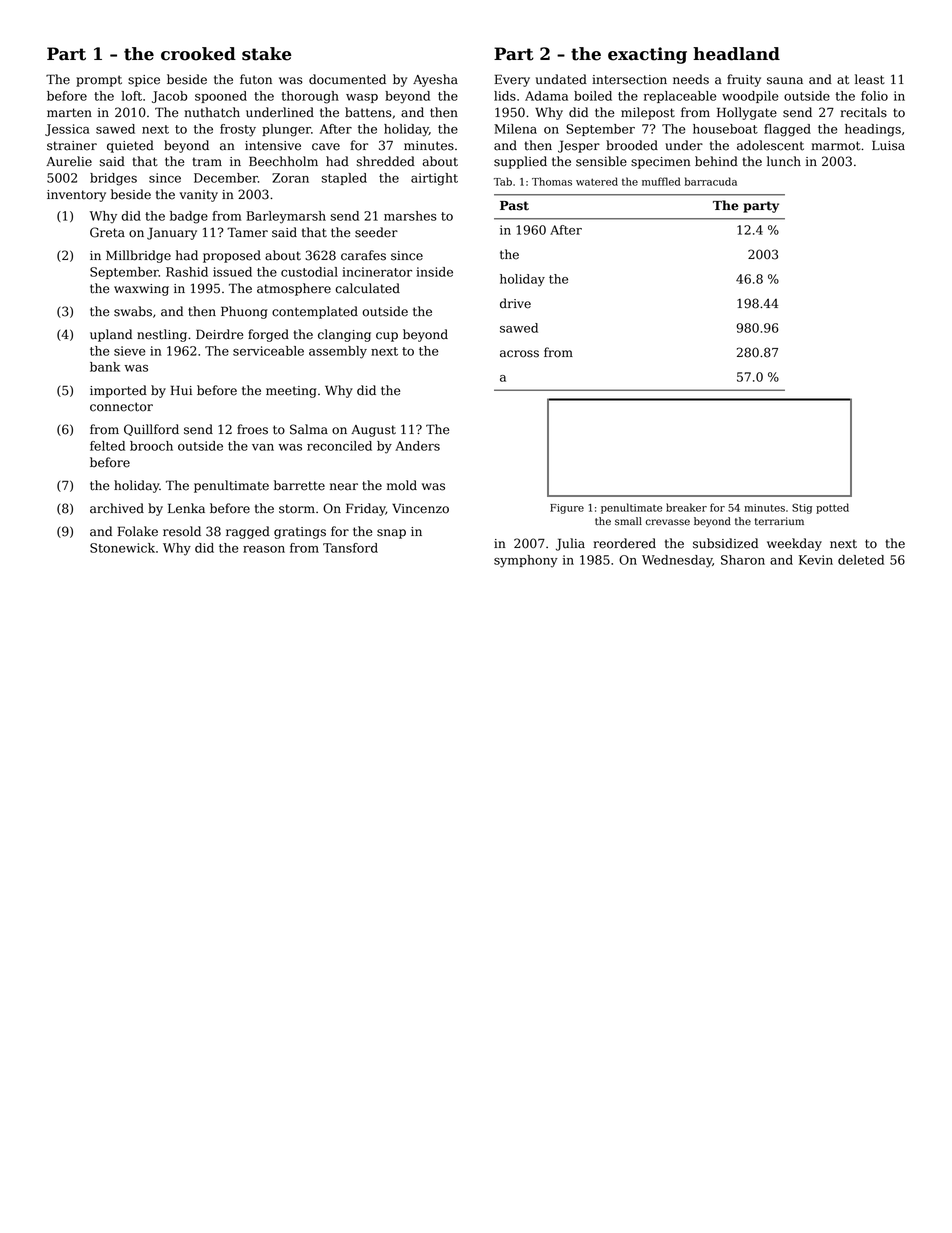 The height and width of the page is (1233, 952). I want to click on potted, so click(832, 508).
